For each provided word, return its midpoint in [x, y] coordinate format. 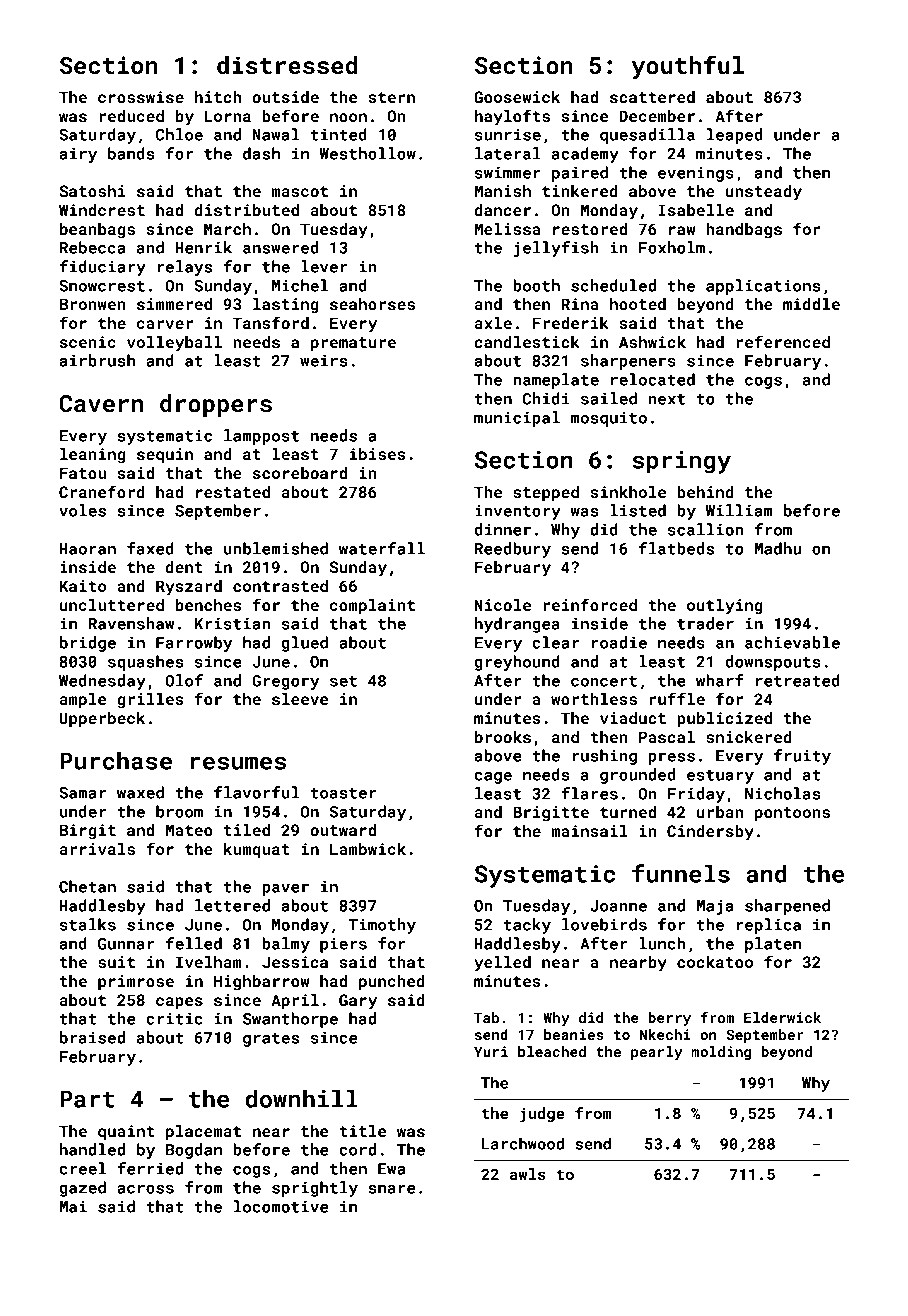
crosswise [141, 97]
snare [391, 1189]
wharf [720, 680]
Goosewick [517, 97]
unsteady [764, 193]
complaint [372, 607]
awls [528, 1174]
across [145, 1189]
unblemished [276, 548]
